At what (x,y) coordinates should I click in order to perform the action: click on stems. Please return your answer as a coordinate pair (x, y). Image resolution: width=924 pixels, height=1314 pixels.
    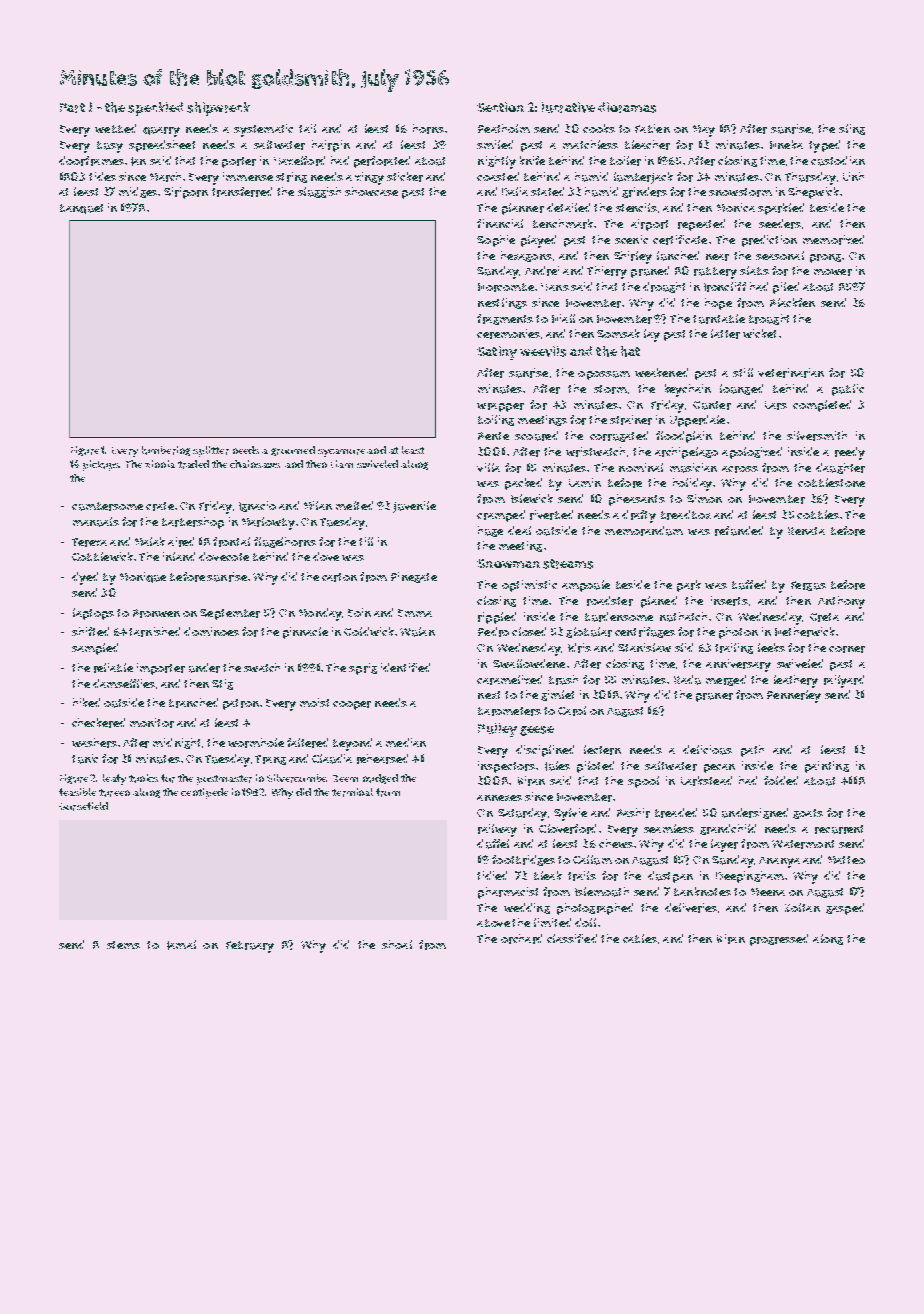
    Looking at the image, I should click on (123, 945).
